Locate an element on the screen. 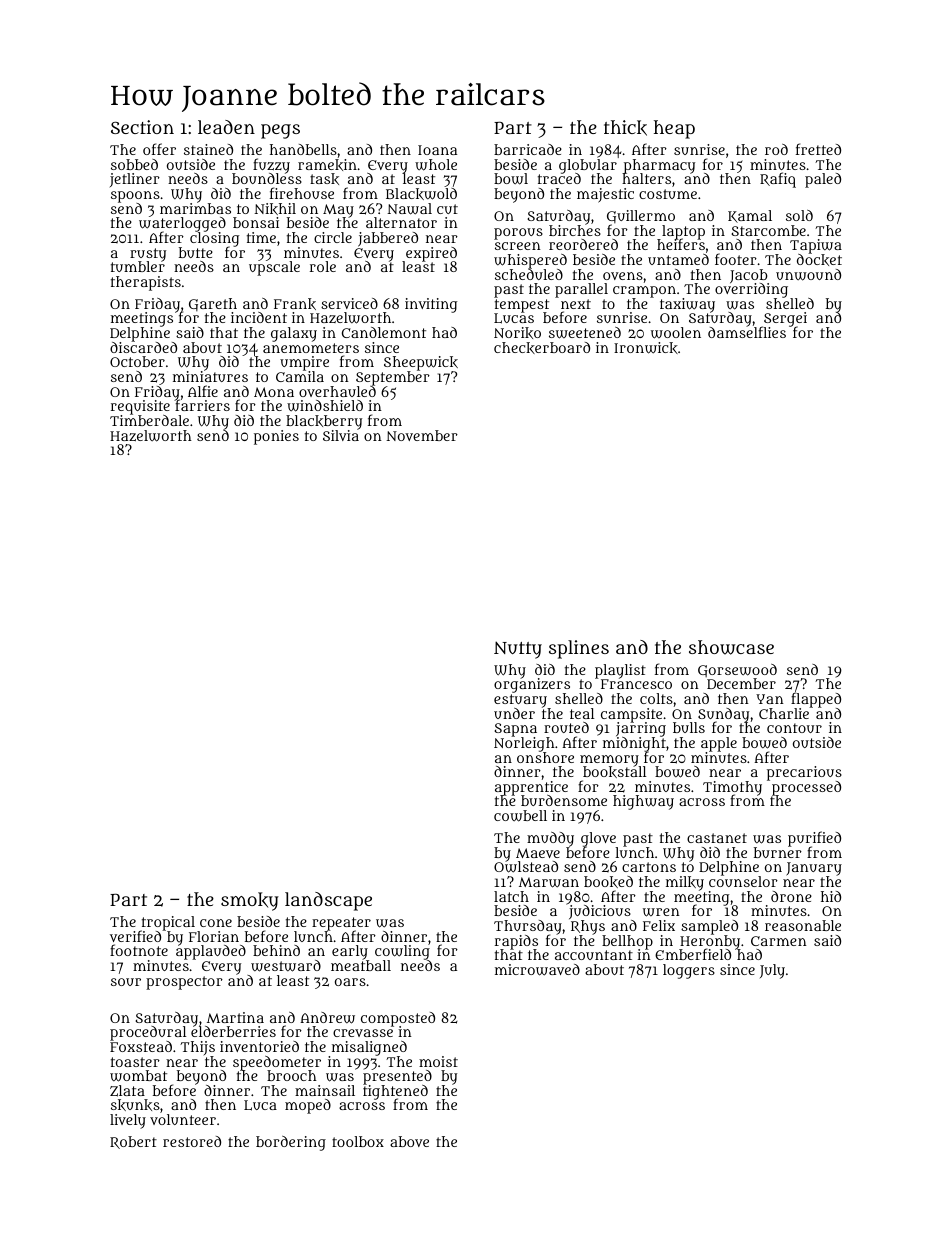  Sapna is located at coordinates (516, 730).
